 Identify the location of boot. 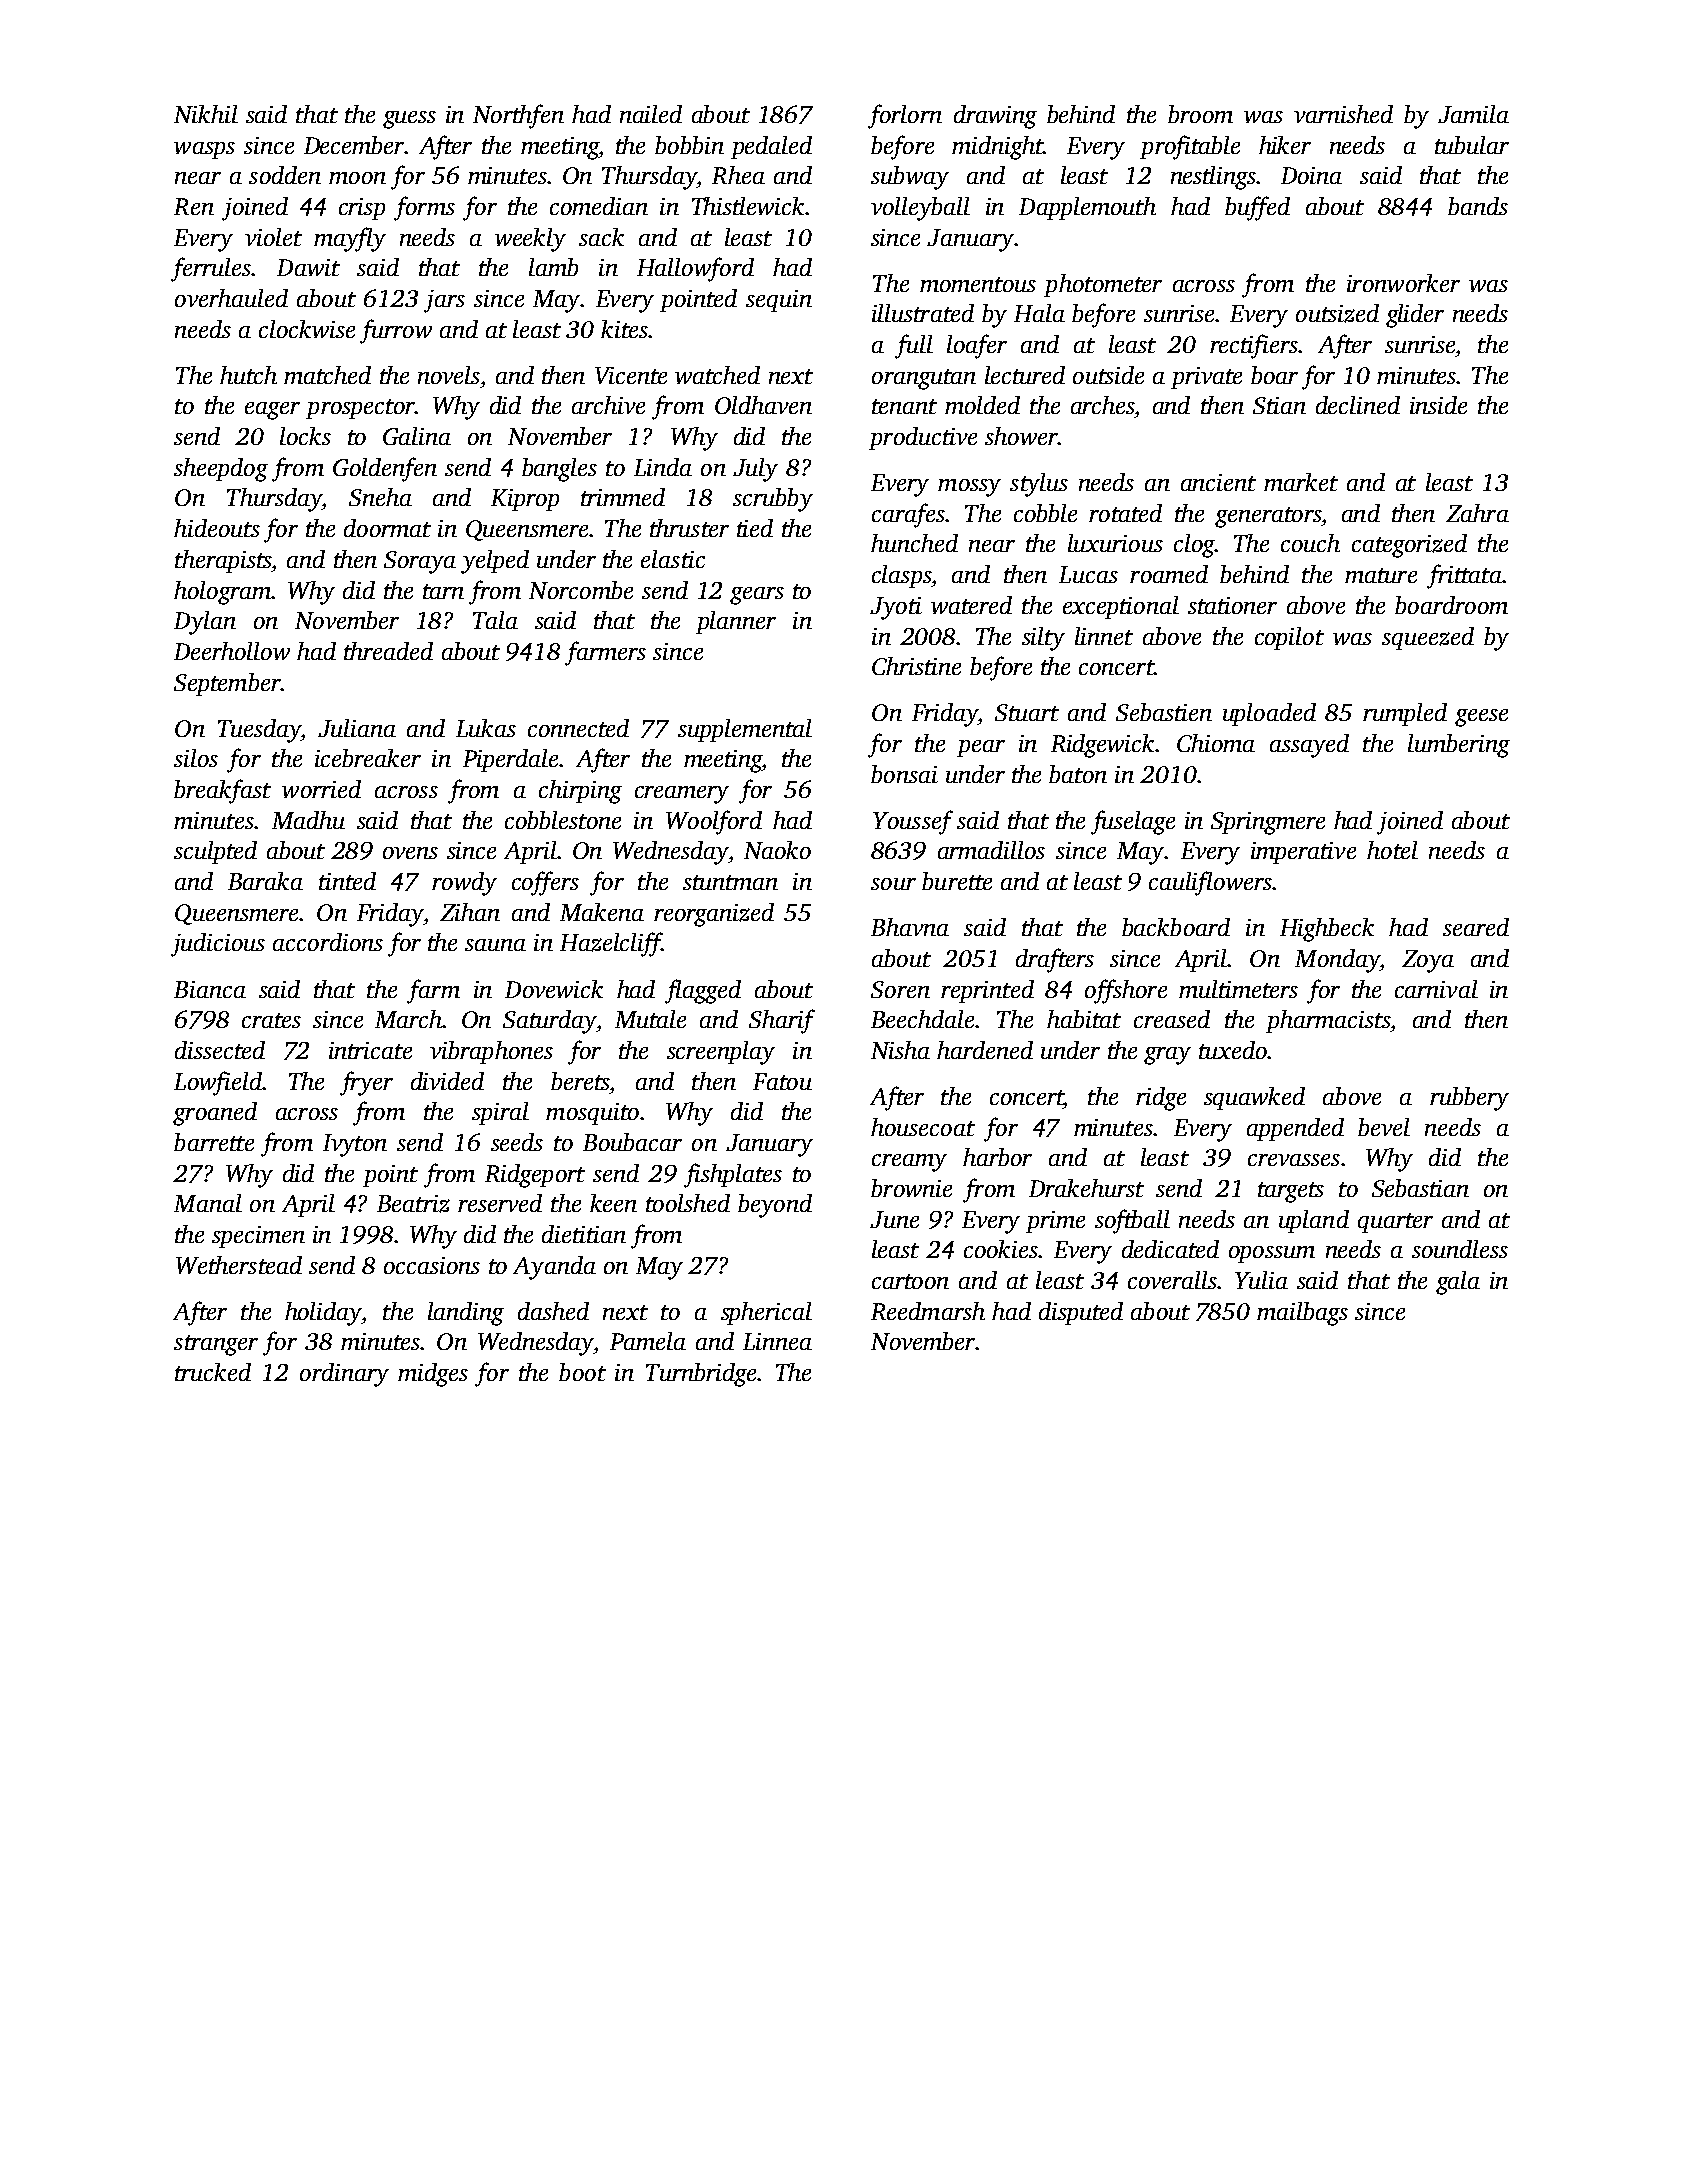
(582, 1372).
